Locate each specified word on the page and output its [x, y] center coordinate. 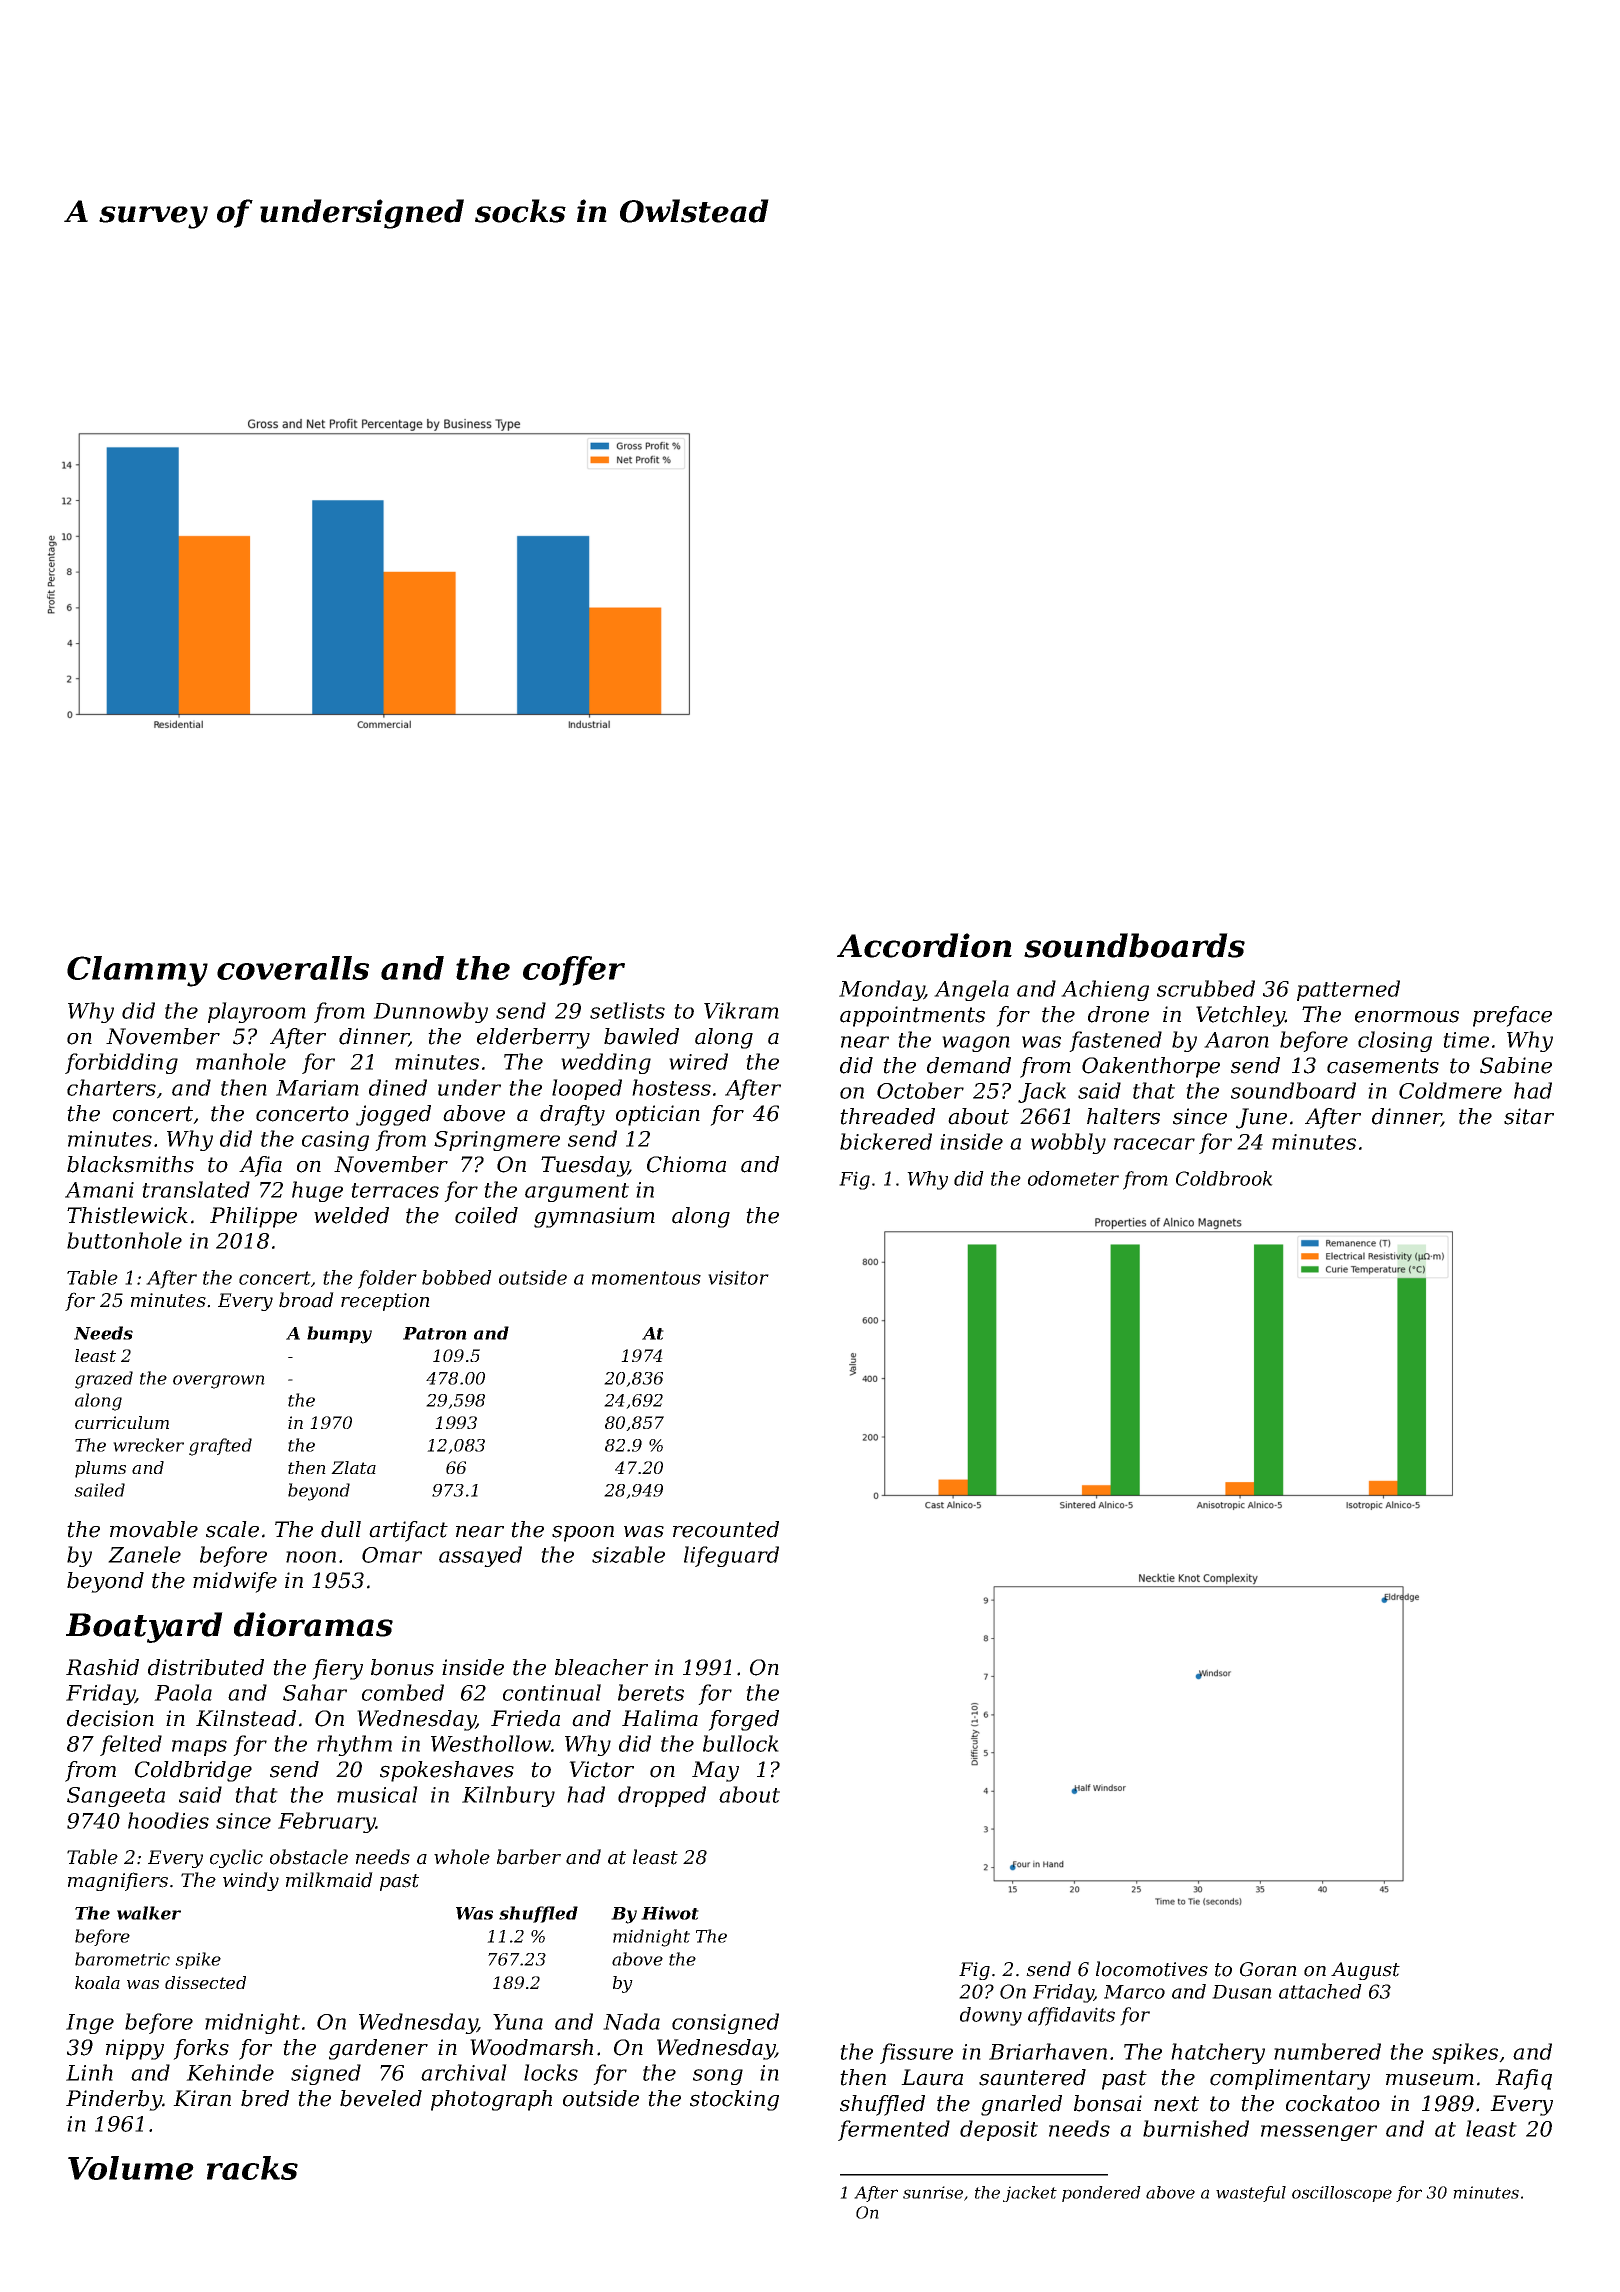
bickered [886, 1141]
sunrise [933, 2192]
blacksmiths [130, 1164]
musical [377, 1794]
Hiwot [670, 1913]
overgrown [219, 1382]
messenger [1319, 2133]
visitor [738, 1277]
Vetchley [1240, 1016]
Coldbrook [1224, 1178]
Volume [131, 2168]
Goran [1268, 1969]
